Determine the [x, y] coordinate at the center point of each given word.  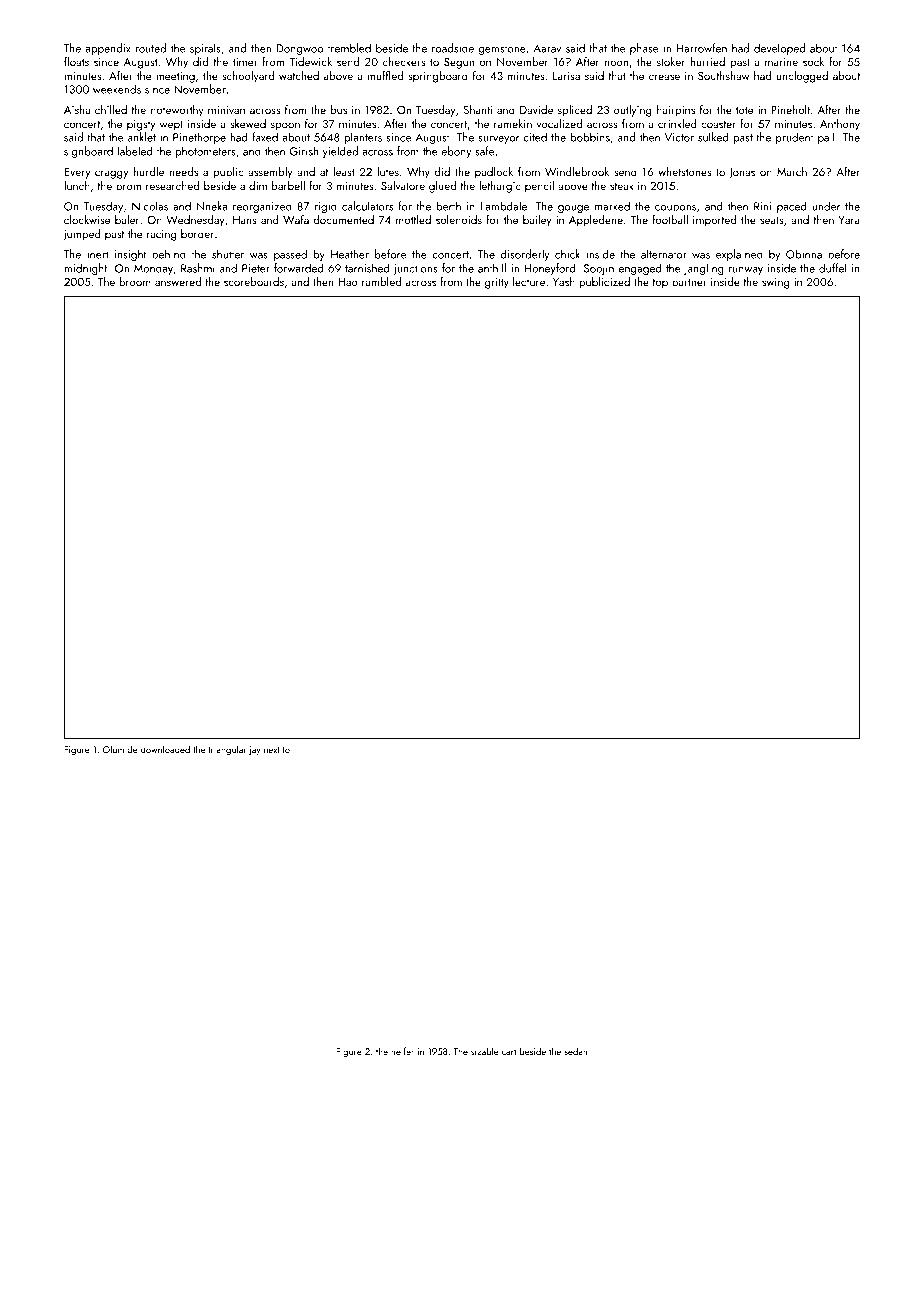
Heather [350, 254]
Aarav [547, 48]
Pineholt [790, 109]
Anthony [840, 125]
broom [135, 281]
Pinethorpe [199, 138]
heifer [402, 1051]
